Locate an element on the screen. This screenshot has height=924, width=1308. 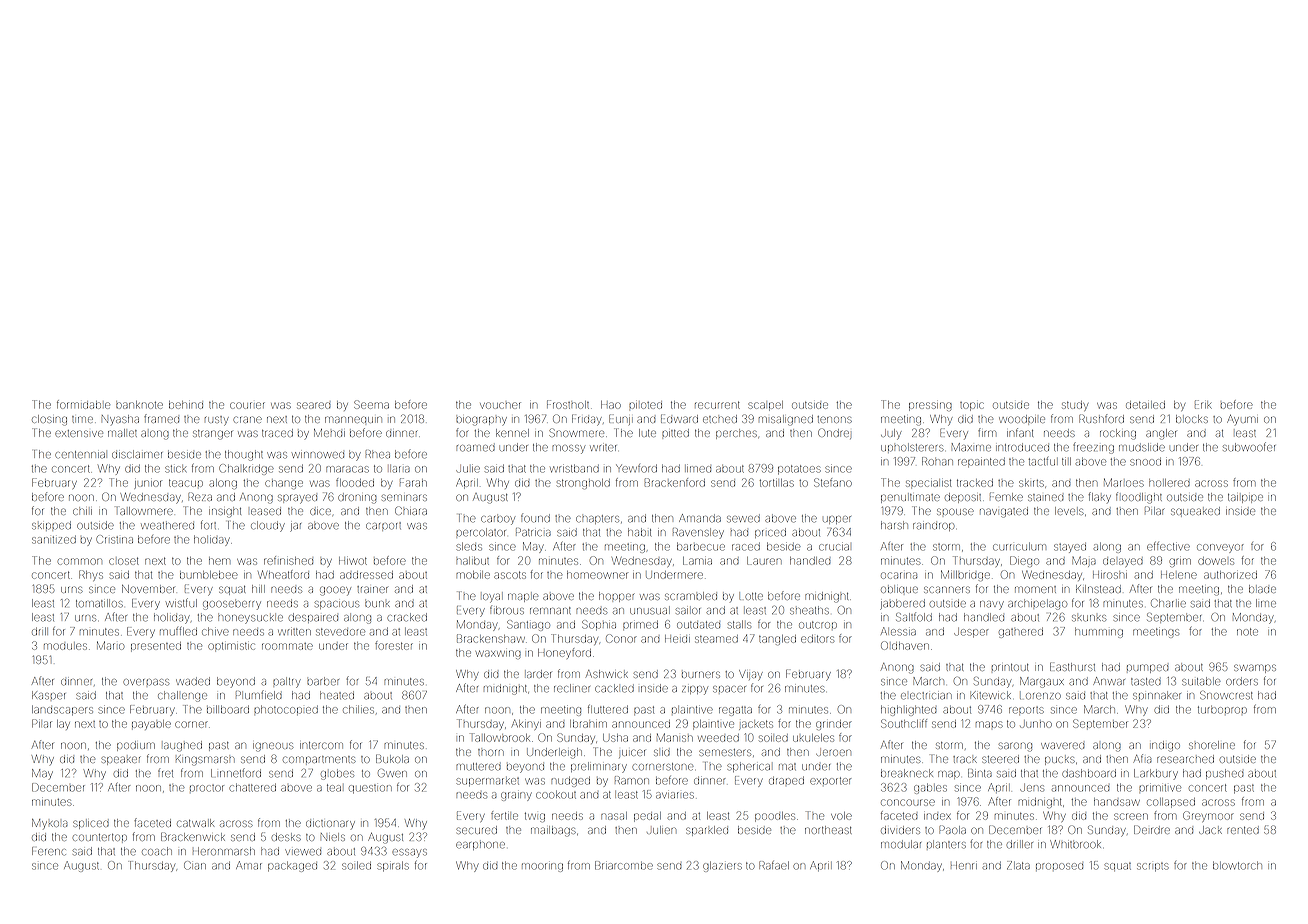
packaged is located at coordinates (292, 867).
